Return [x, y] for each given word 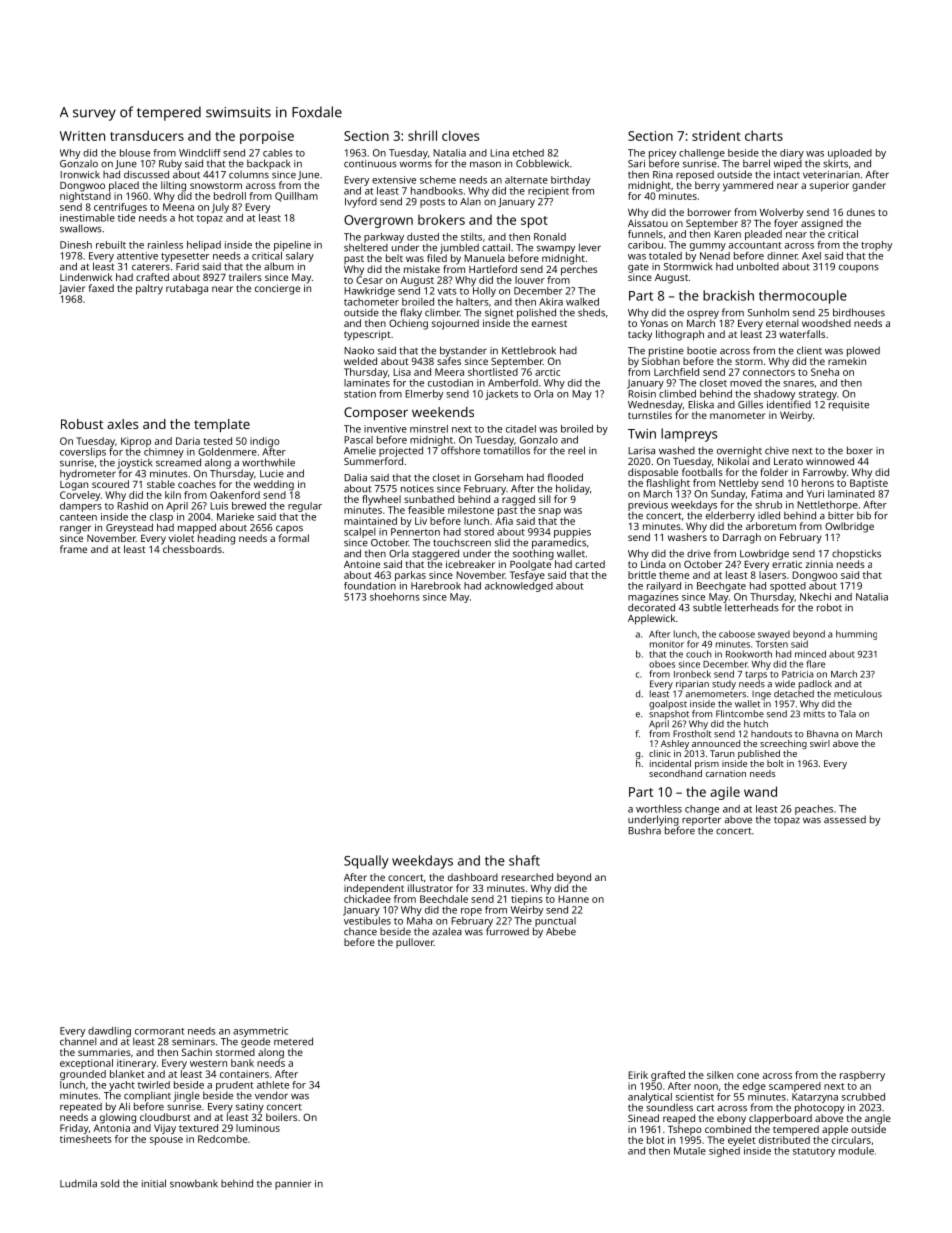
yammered [748, 186]
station [360, 394]
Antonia [111, 1128]
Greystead [129, 528]
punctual [555, 922]
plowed [863, 351]
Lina [499, 153]
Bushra [644, 830]
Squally [366, 862]
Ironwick [80, 175]
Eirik [638, 1075]
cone [748, 1076]
